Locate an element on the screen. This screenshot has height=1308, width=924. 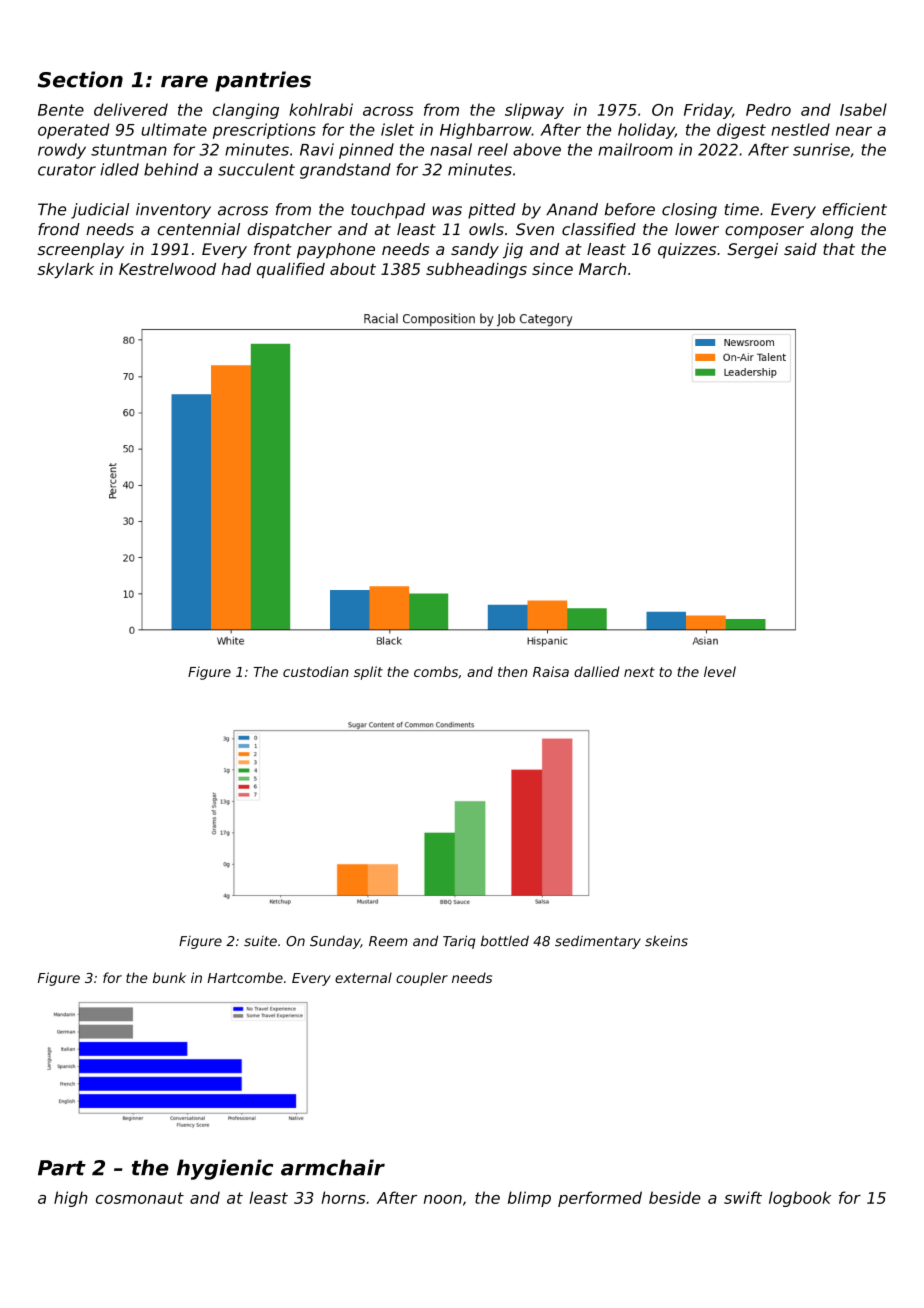
dallied is located at coordinates (597, 671).
